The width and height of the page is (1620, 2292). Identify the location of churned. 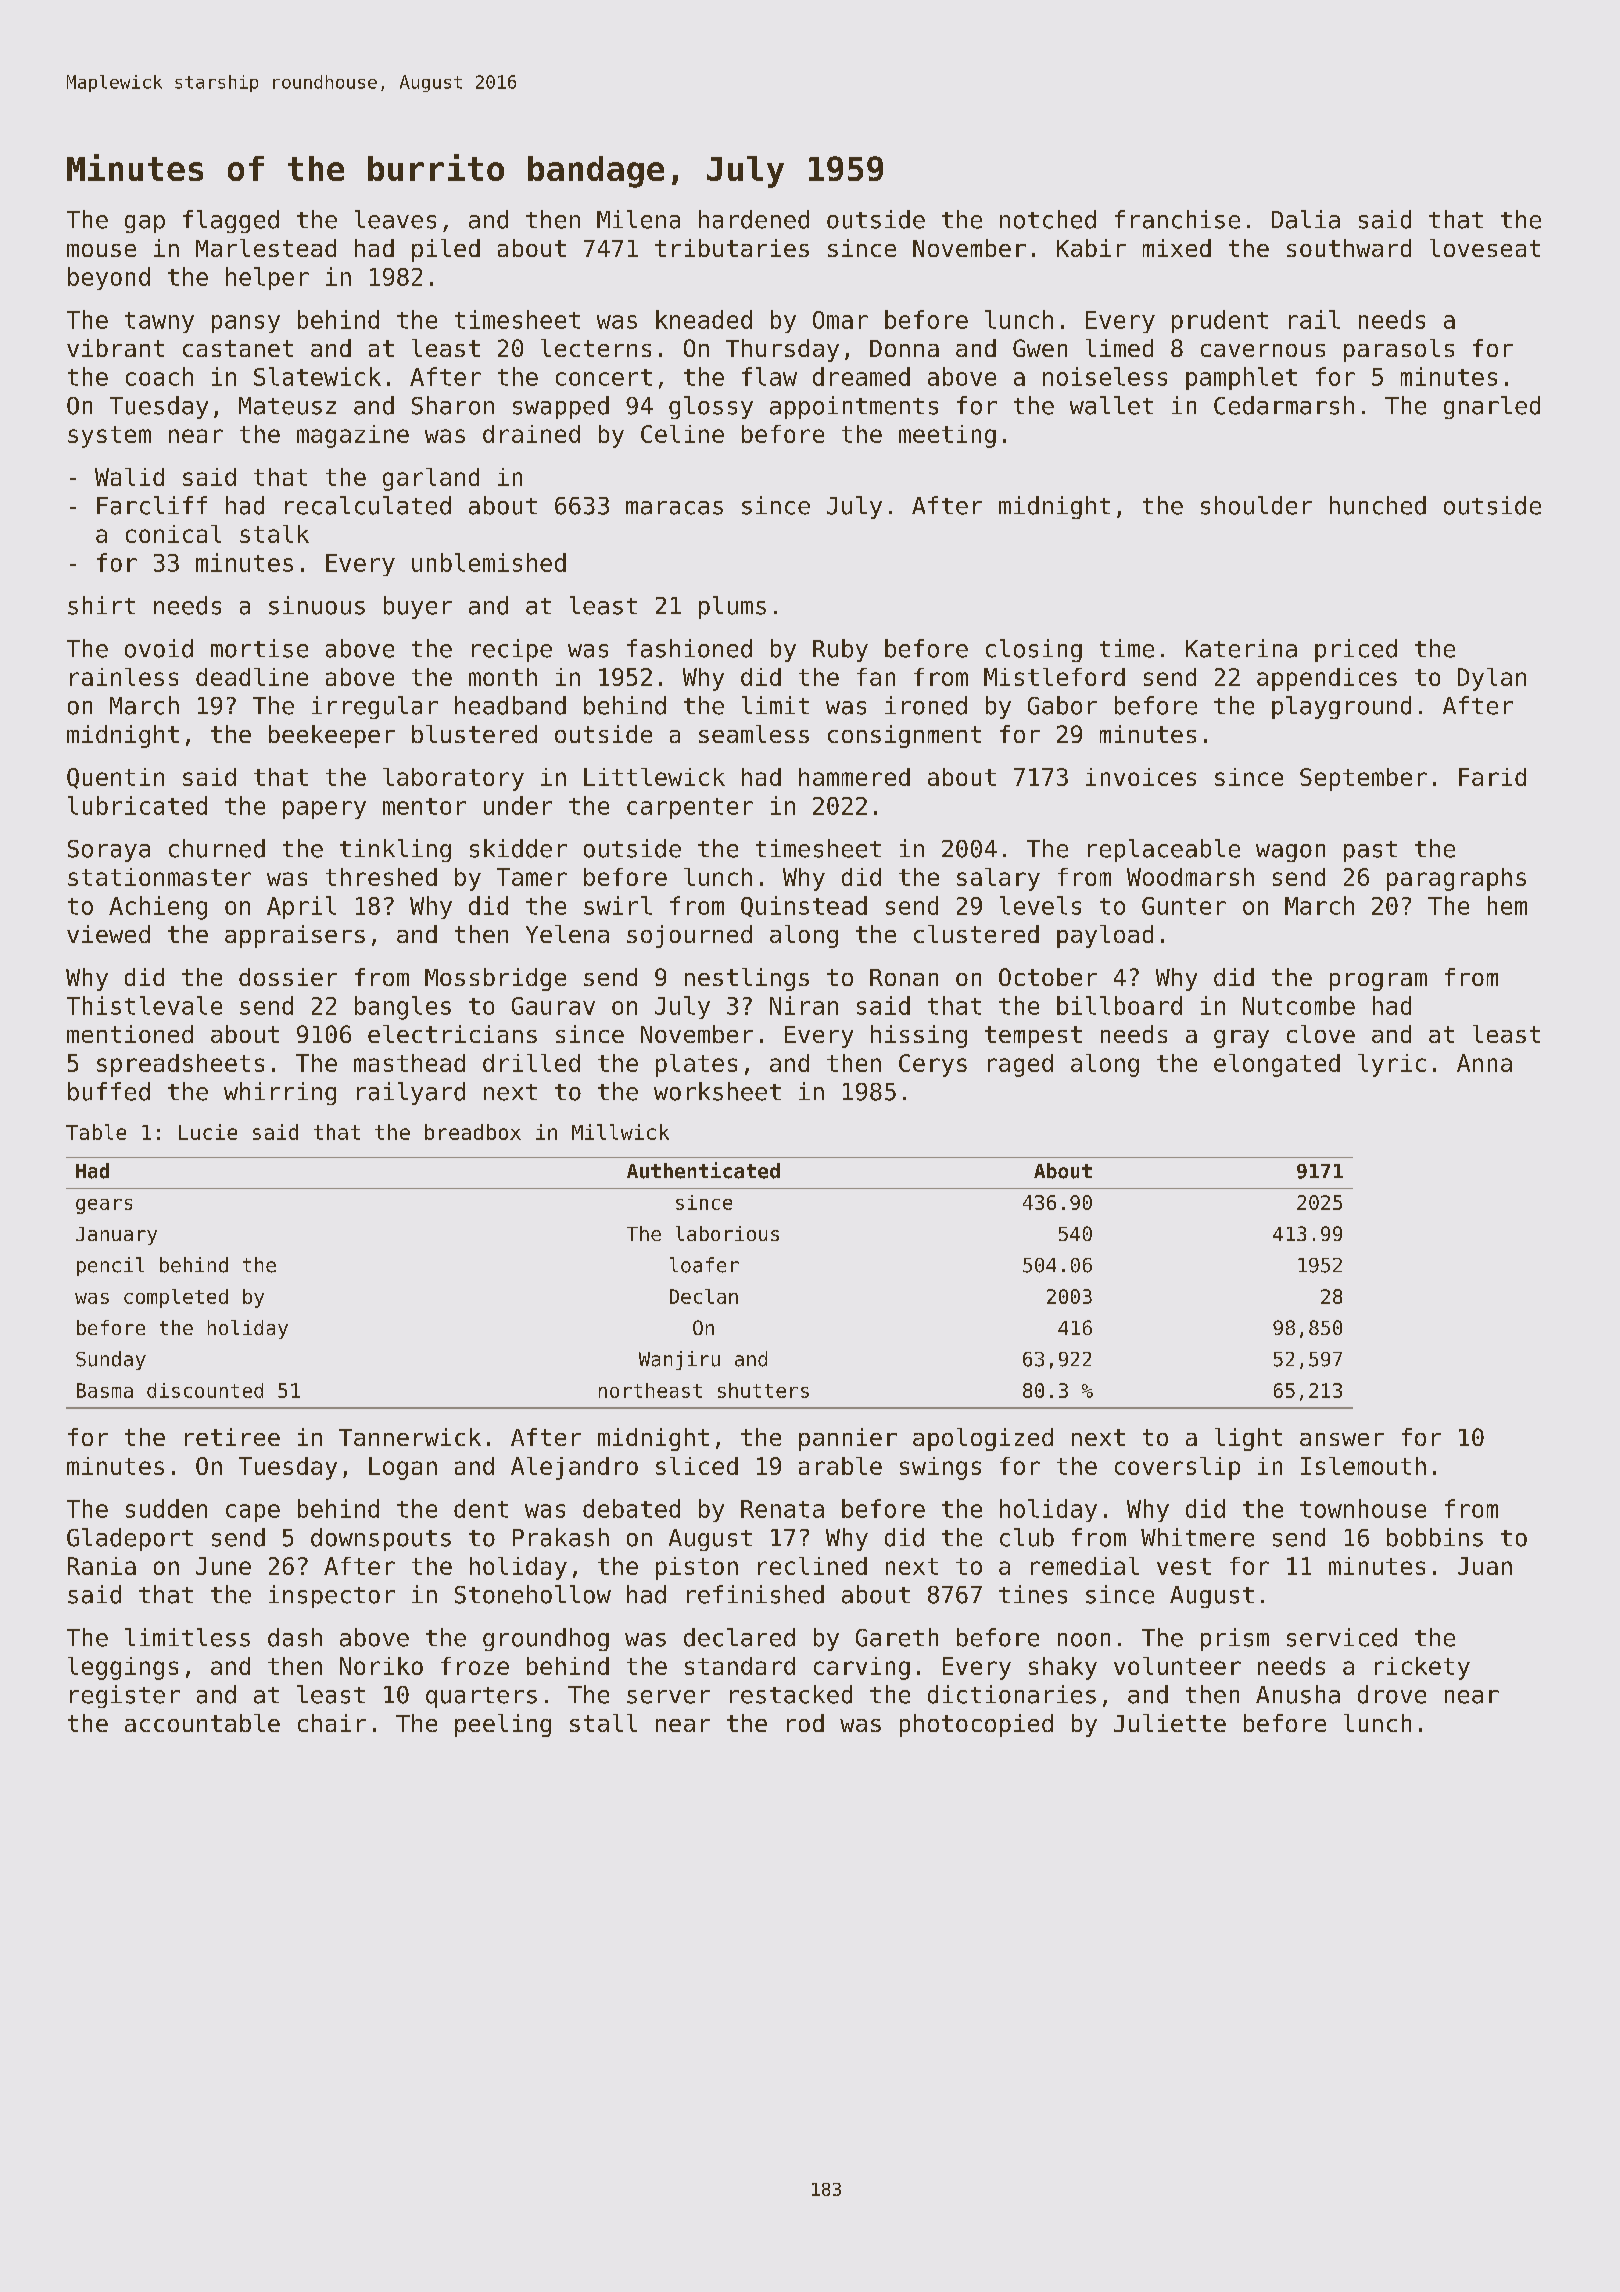
(217, 848).
